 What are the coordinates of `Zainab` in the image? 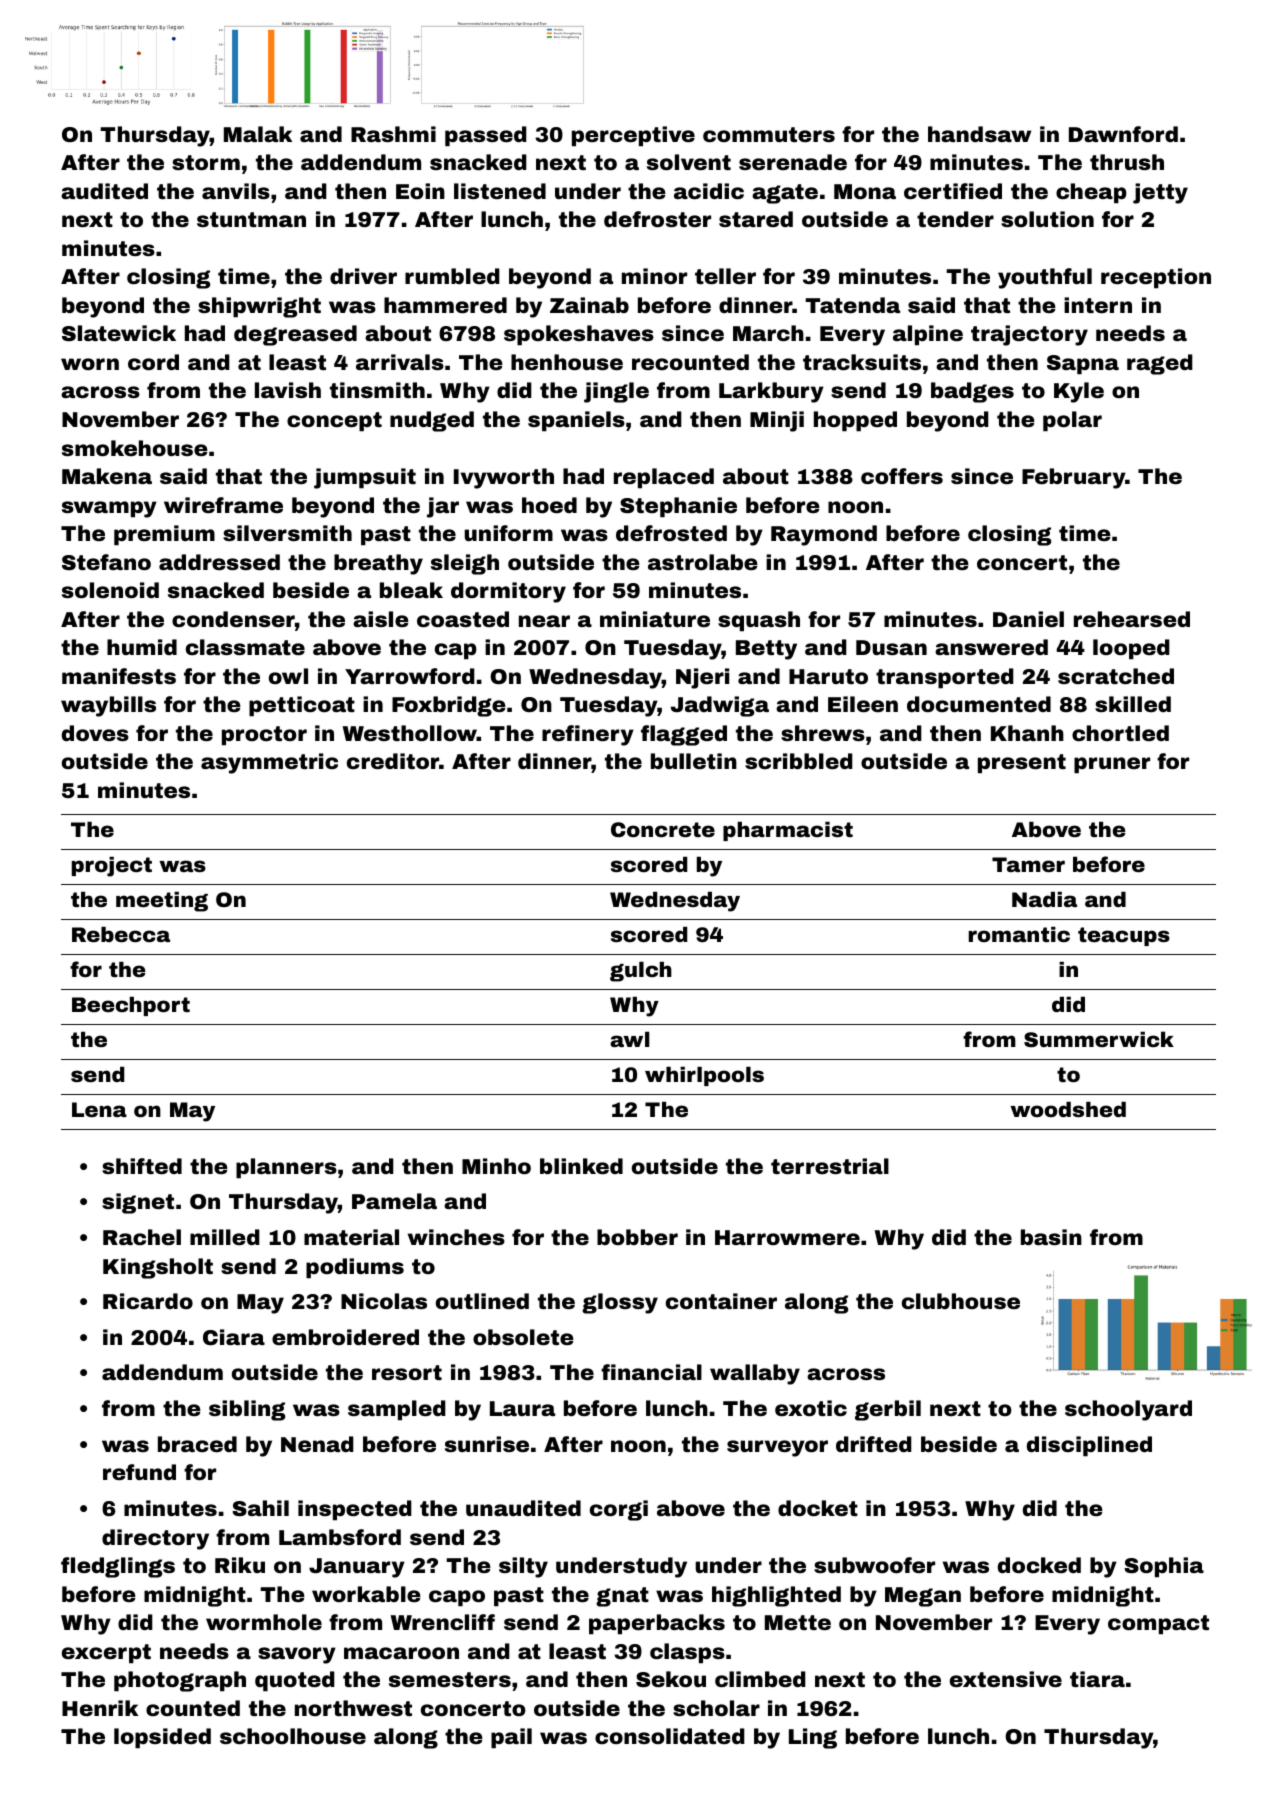 It's located at (589, 305).
